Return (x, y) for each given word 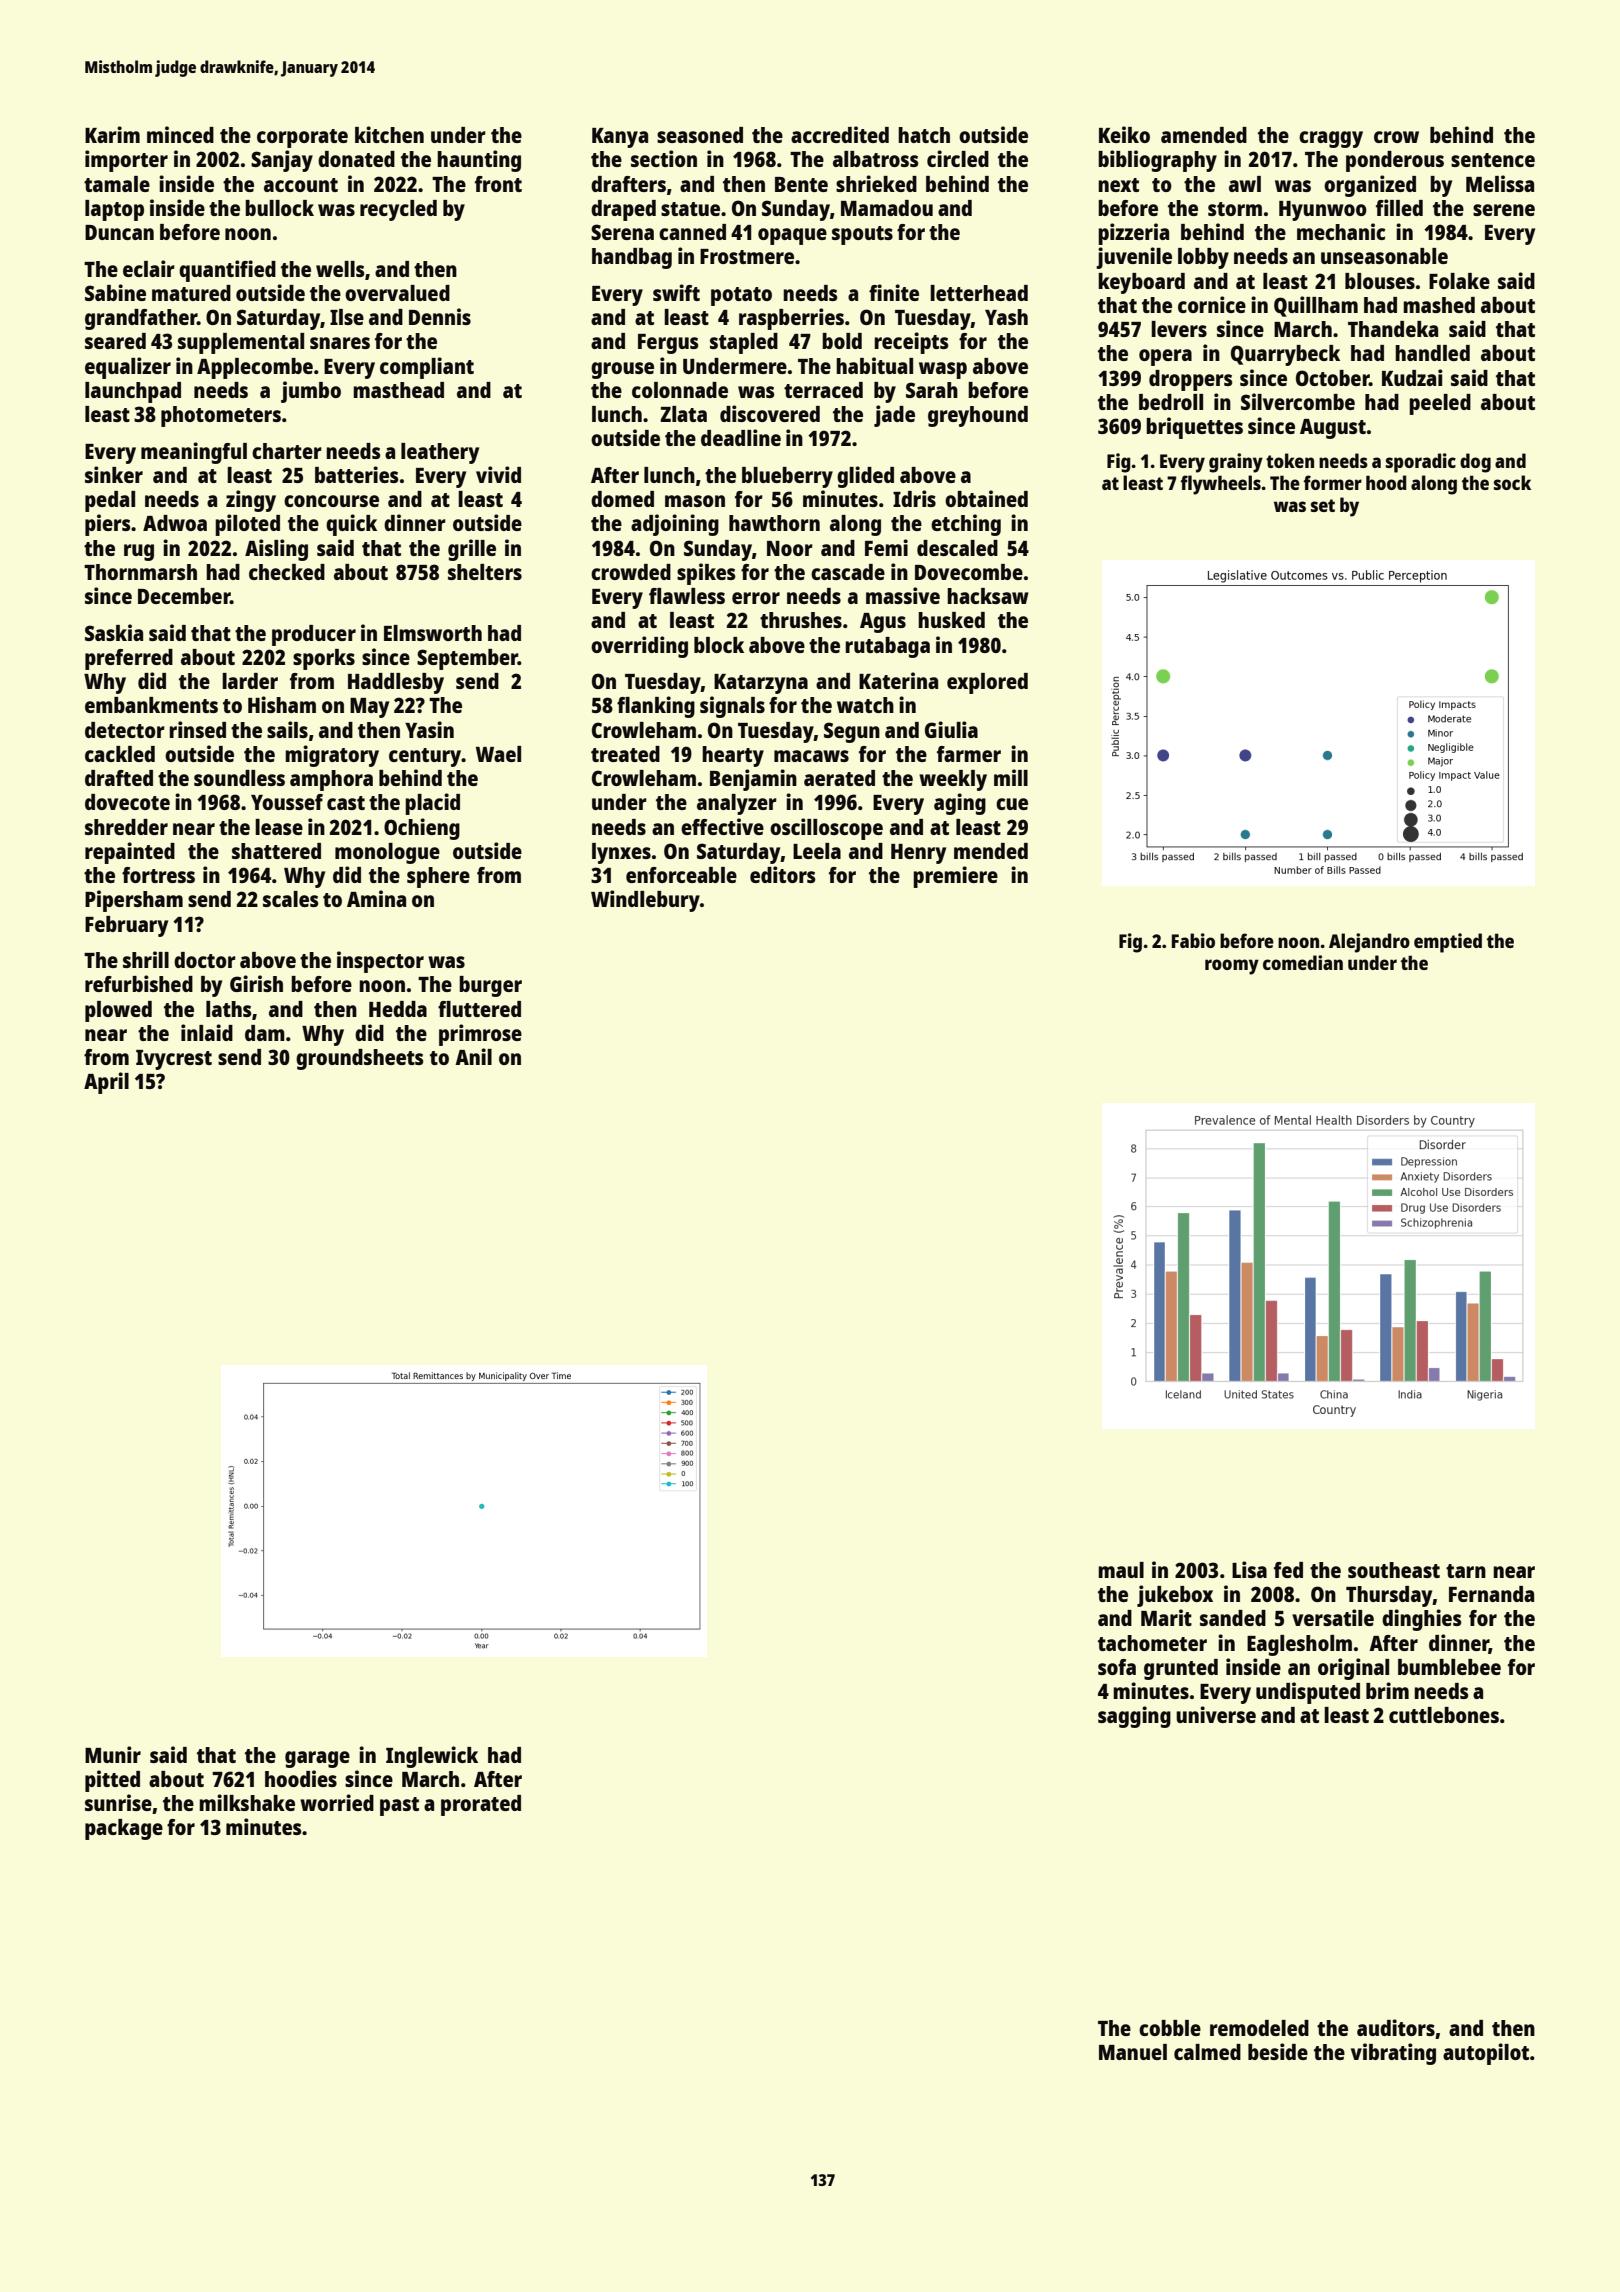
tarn (1466, 1571)
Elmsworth (433, 633)
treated (625, 754)
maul (1121, 1570)
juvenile (1134, 258)
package (124, 1829)
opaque (792, 236)
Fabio (1193, 940)
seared (115, 341)
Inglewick (432, 1757)
